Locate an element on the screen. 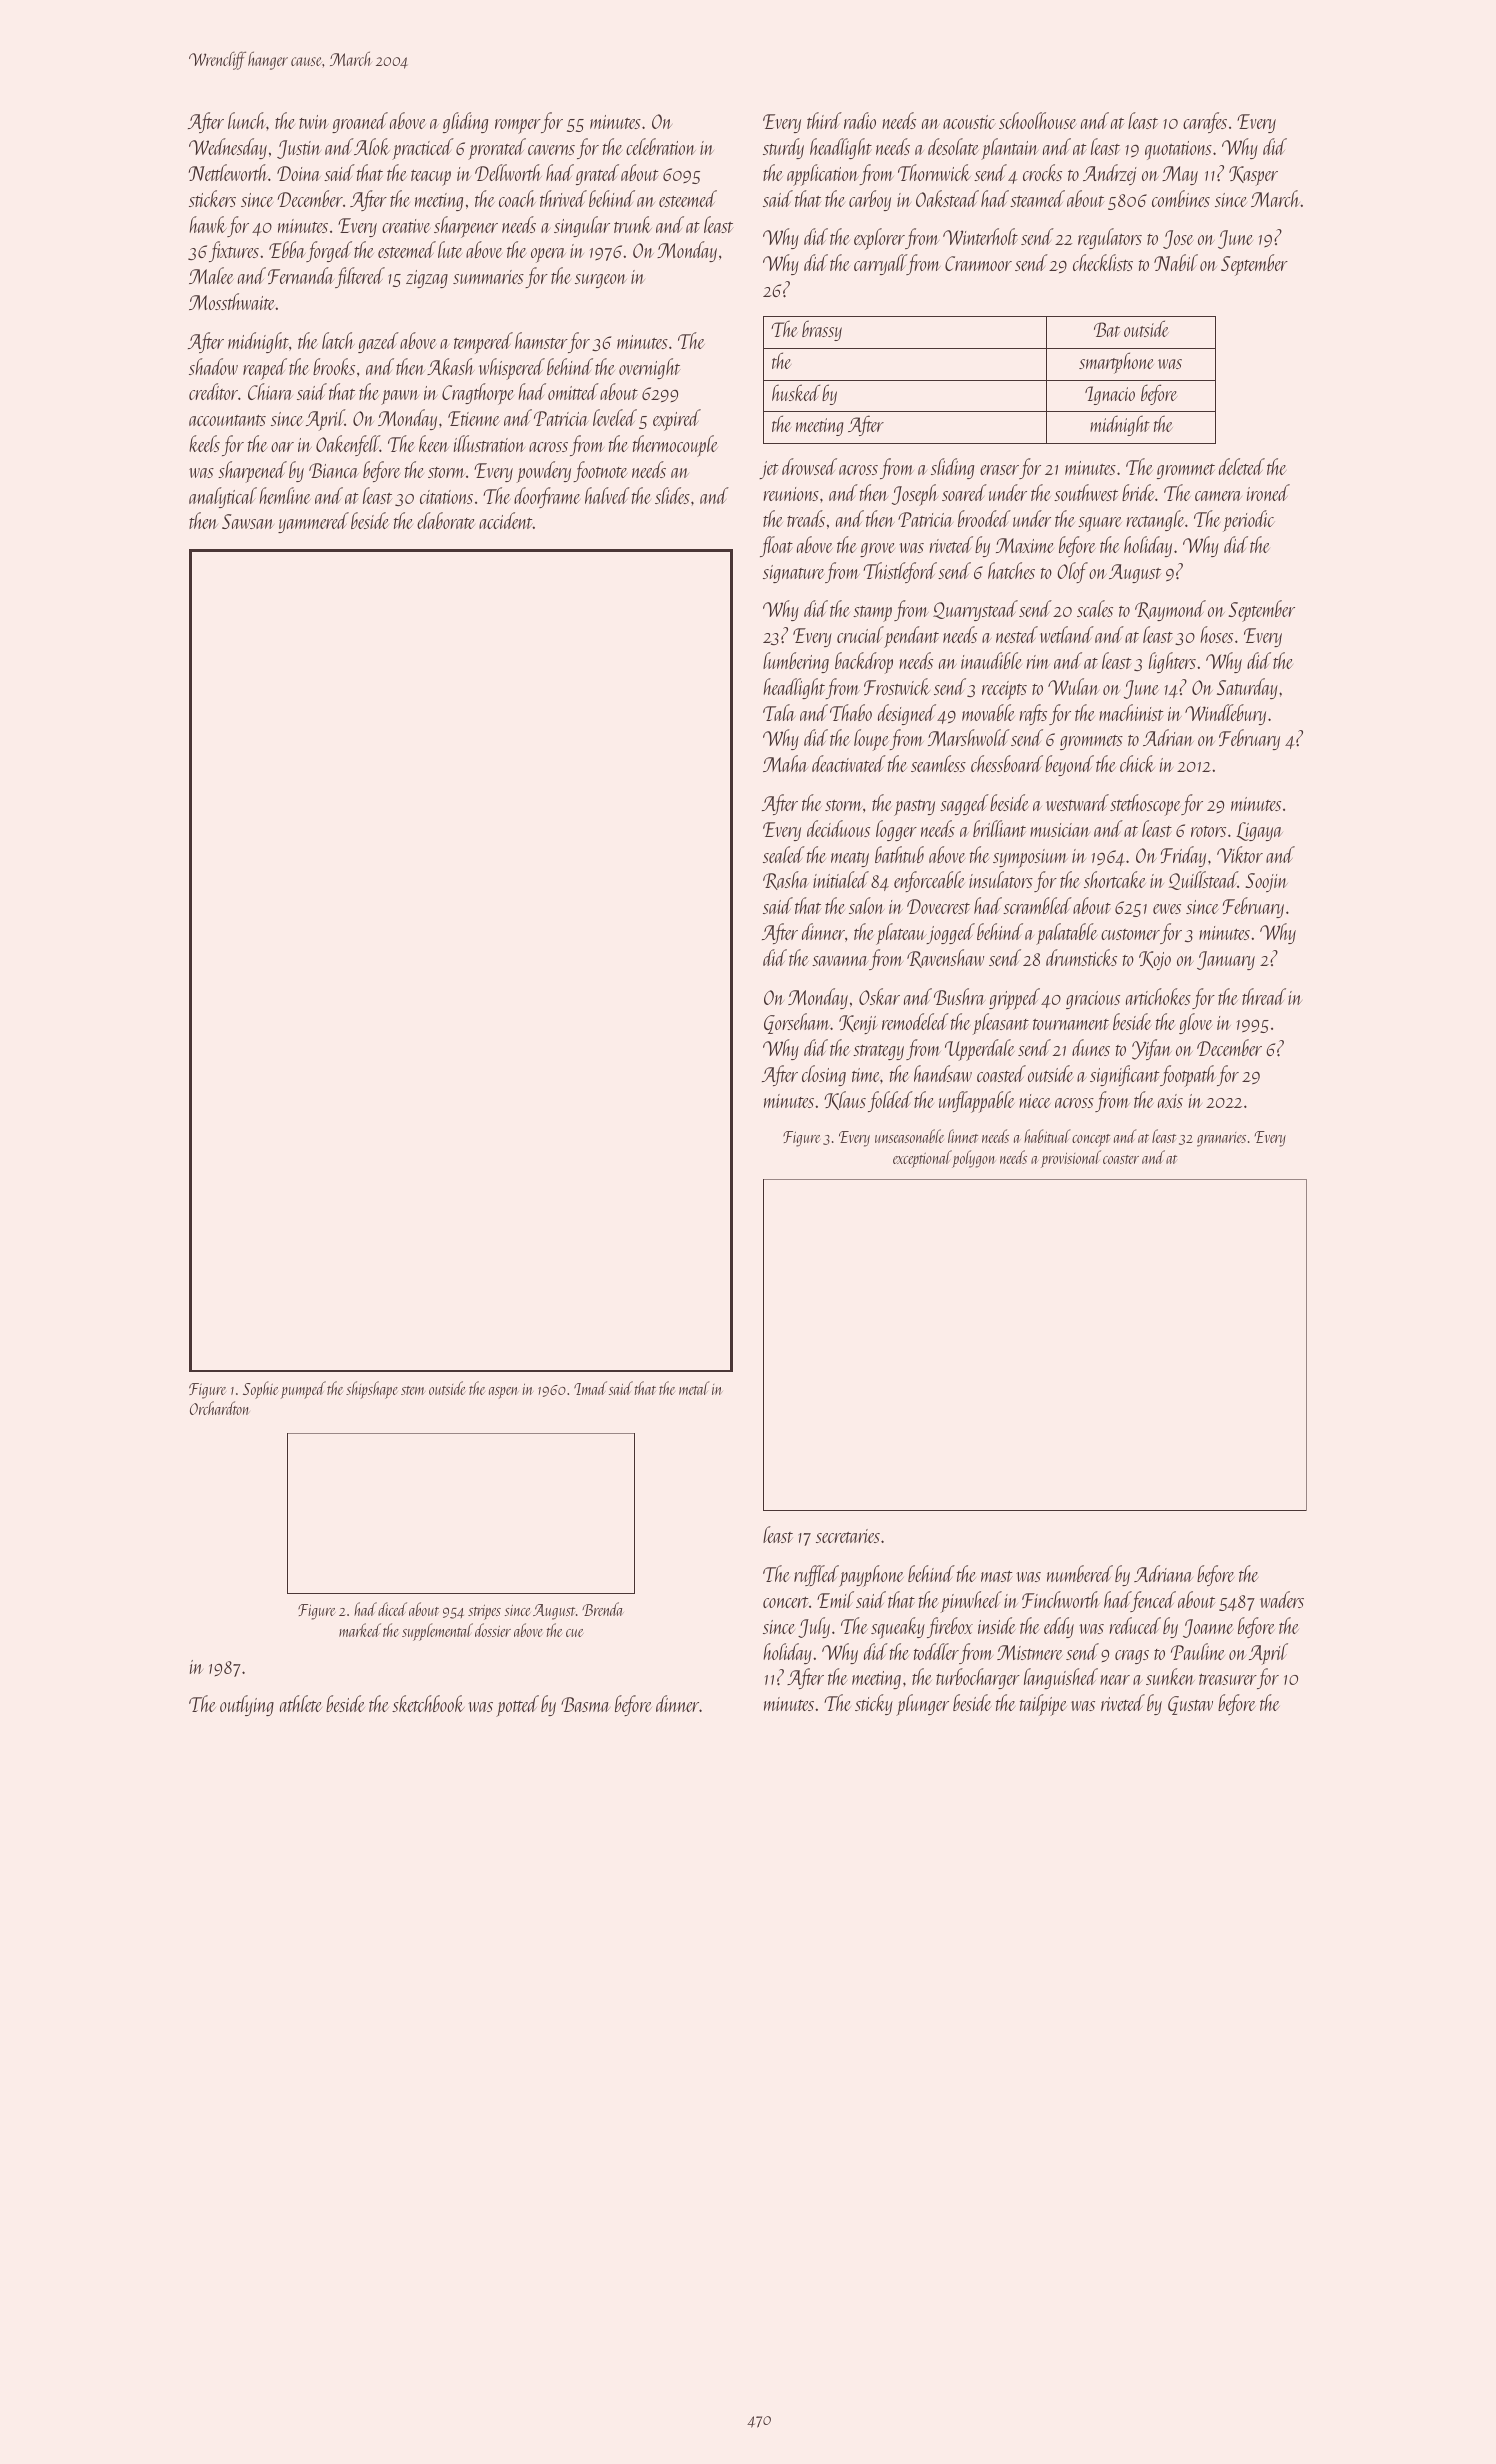 Image resolution: width=1496 pixels, height=2464 pixels. gliding is located at coordinates (465, 122).
